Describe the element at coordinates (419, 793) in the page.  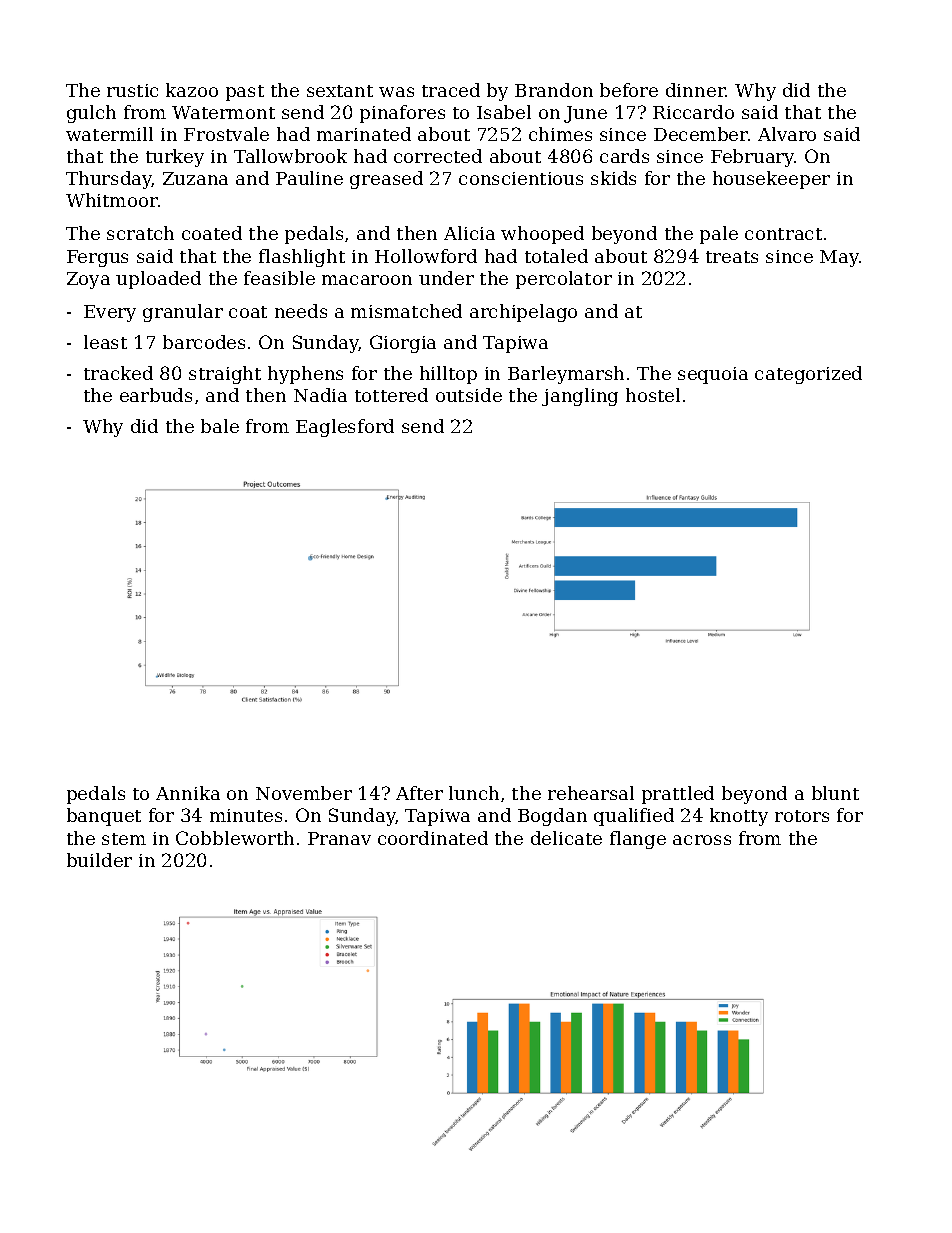
I see `After` at that location.
